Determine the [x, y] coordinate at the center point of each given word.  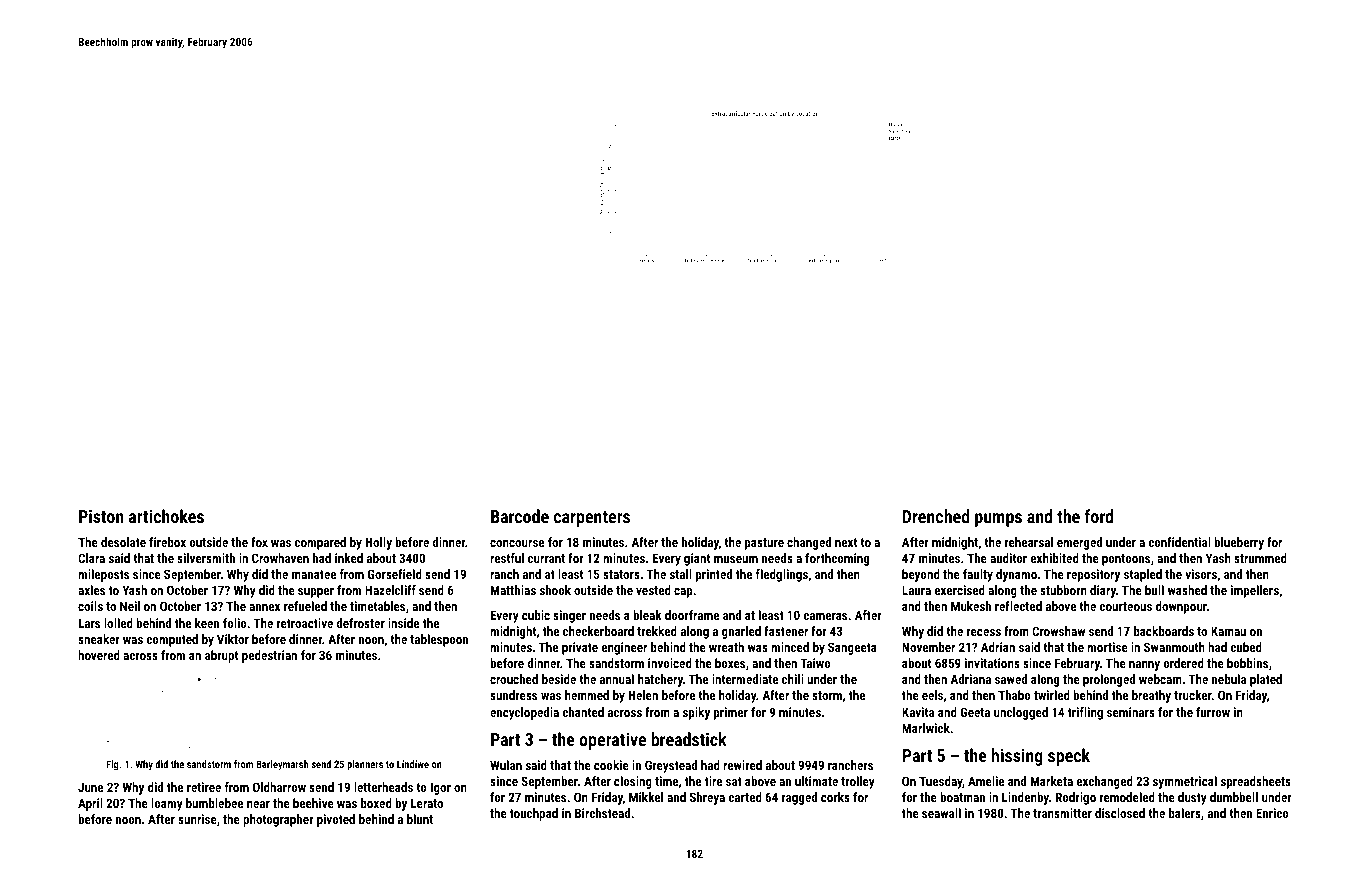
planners [365, 765]
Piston [101, 516]
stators [621, 574]
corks [835, 797]
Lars [89, 623]
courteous [1125, 606]
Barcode [520, 516]
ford [1098, 516]
